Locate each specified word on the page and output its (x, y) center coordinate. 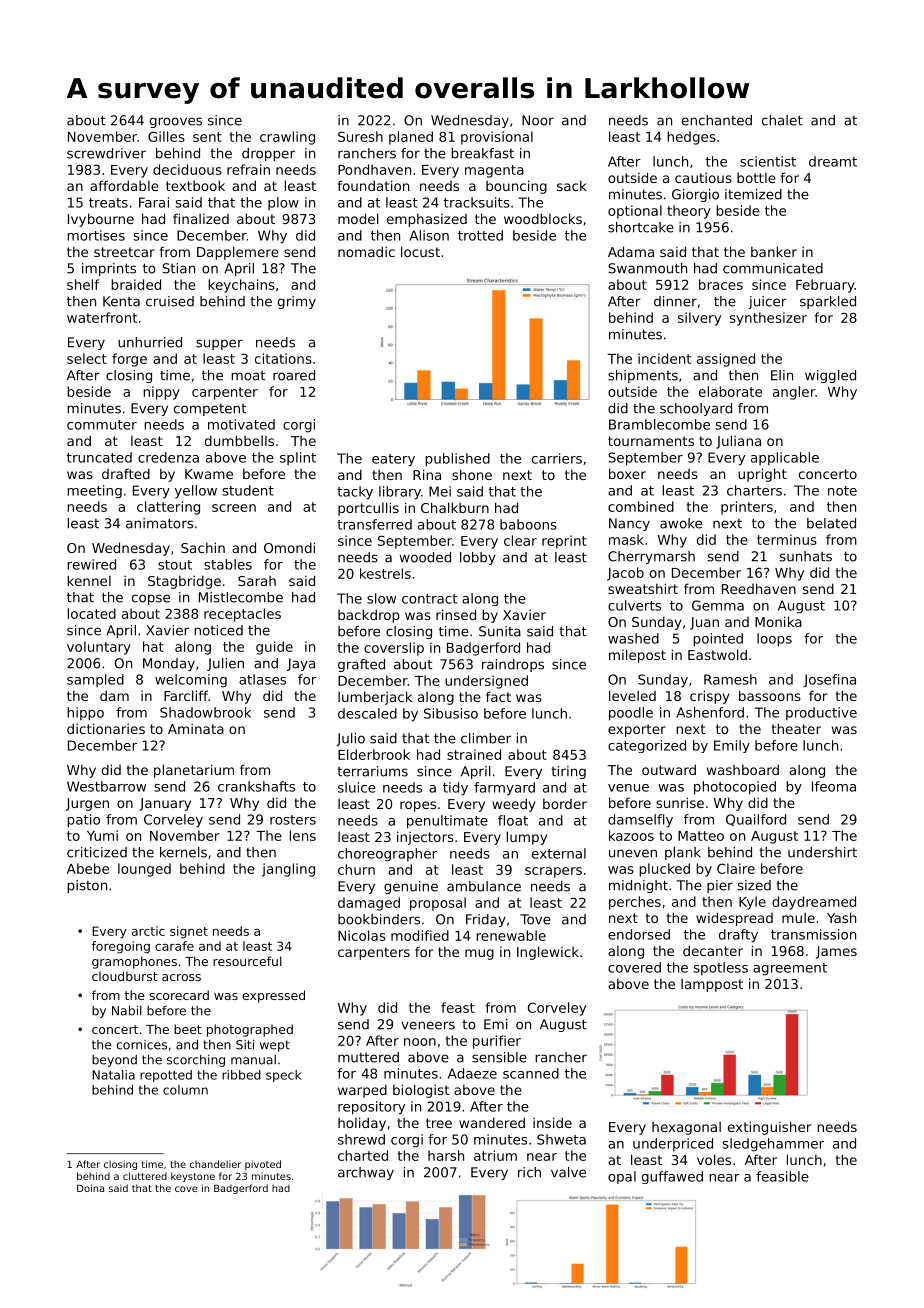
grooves (176, 122)
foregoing (121, 947)
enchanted (717, 120)
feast (458, 1007)
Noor (538, 120)
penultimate (447, 822)
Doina (90, 1188)
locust (420, 251)
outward (669, 769)
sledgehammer (773, 1145)
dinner (675, 301)
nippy (161, 393)
